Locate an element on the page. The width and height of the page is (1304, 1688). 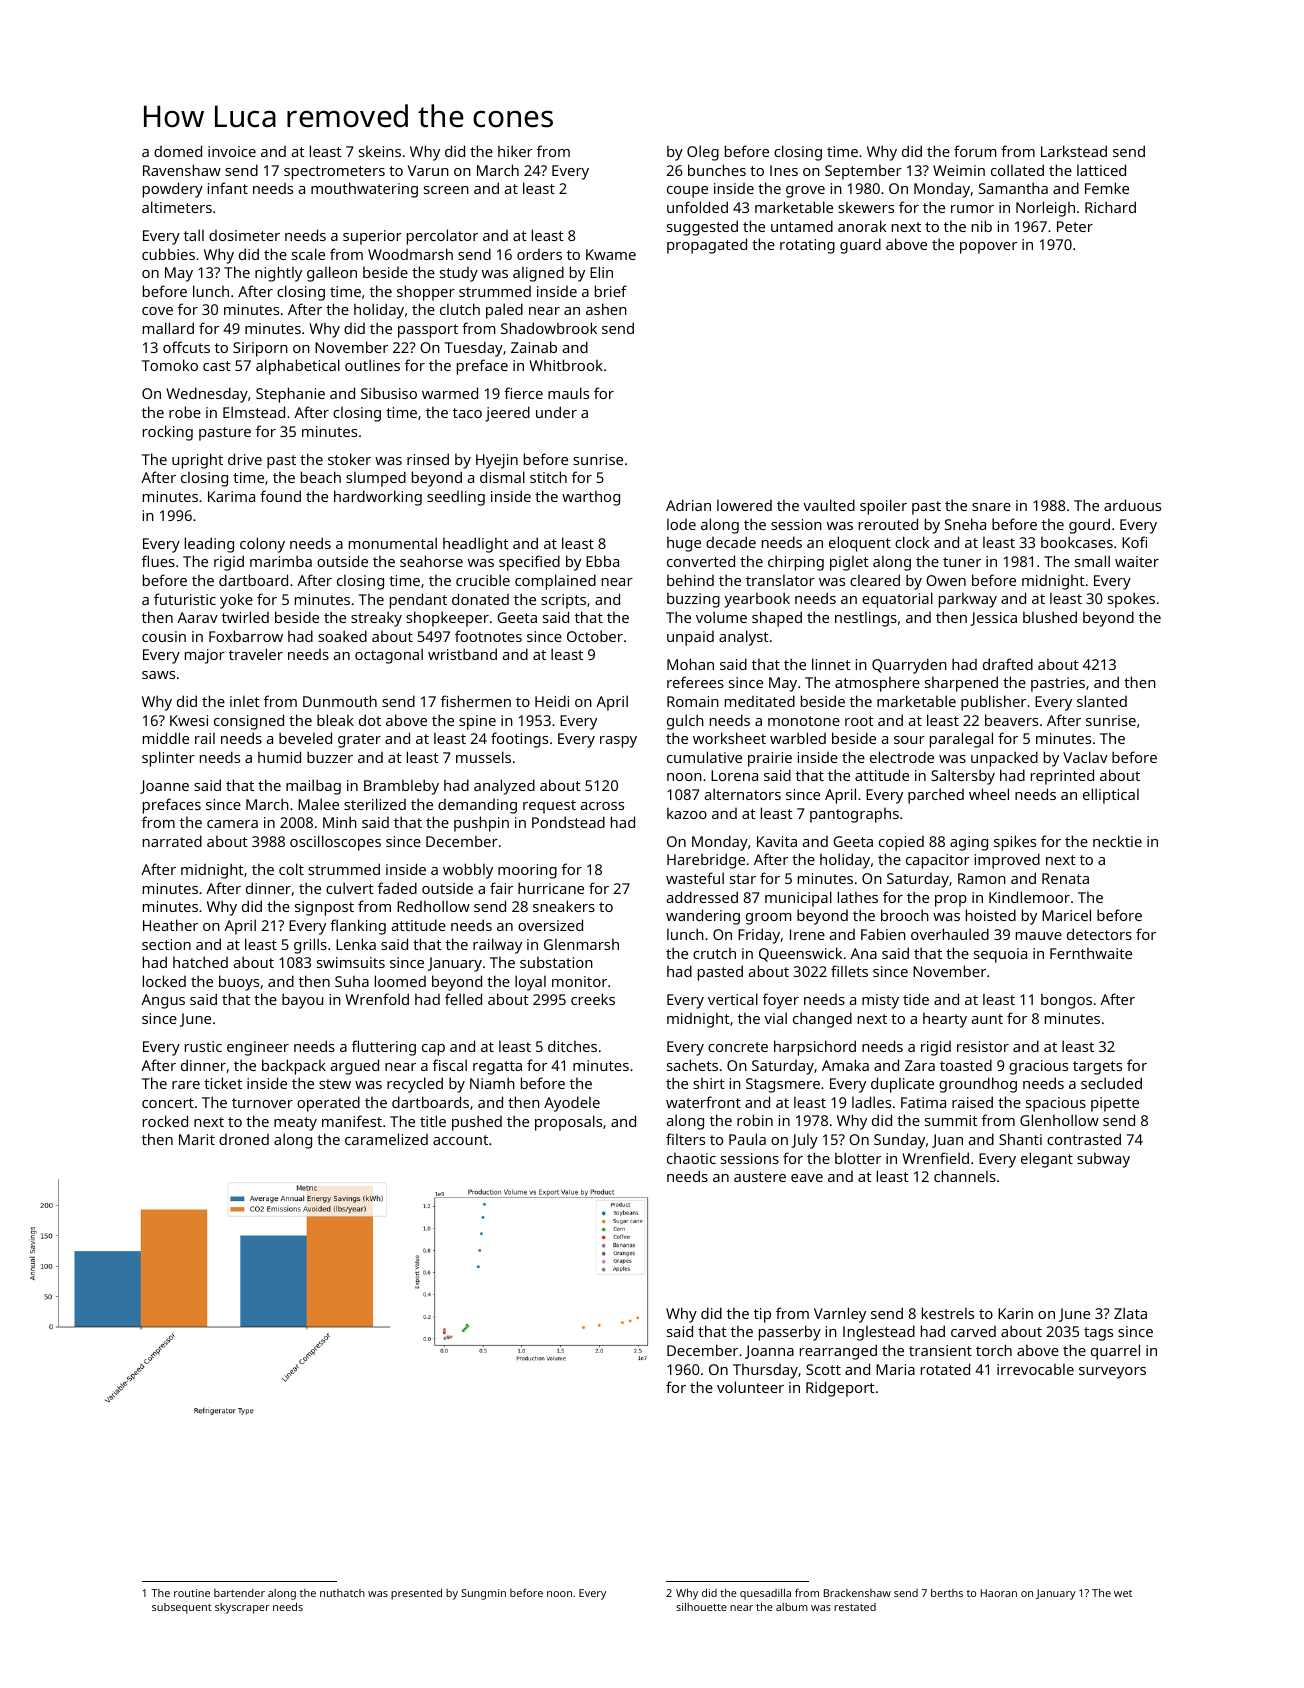
presented is located at coordinates (416, 1594).
